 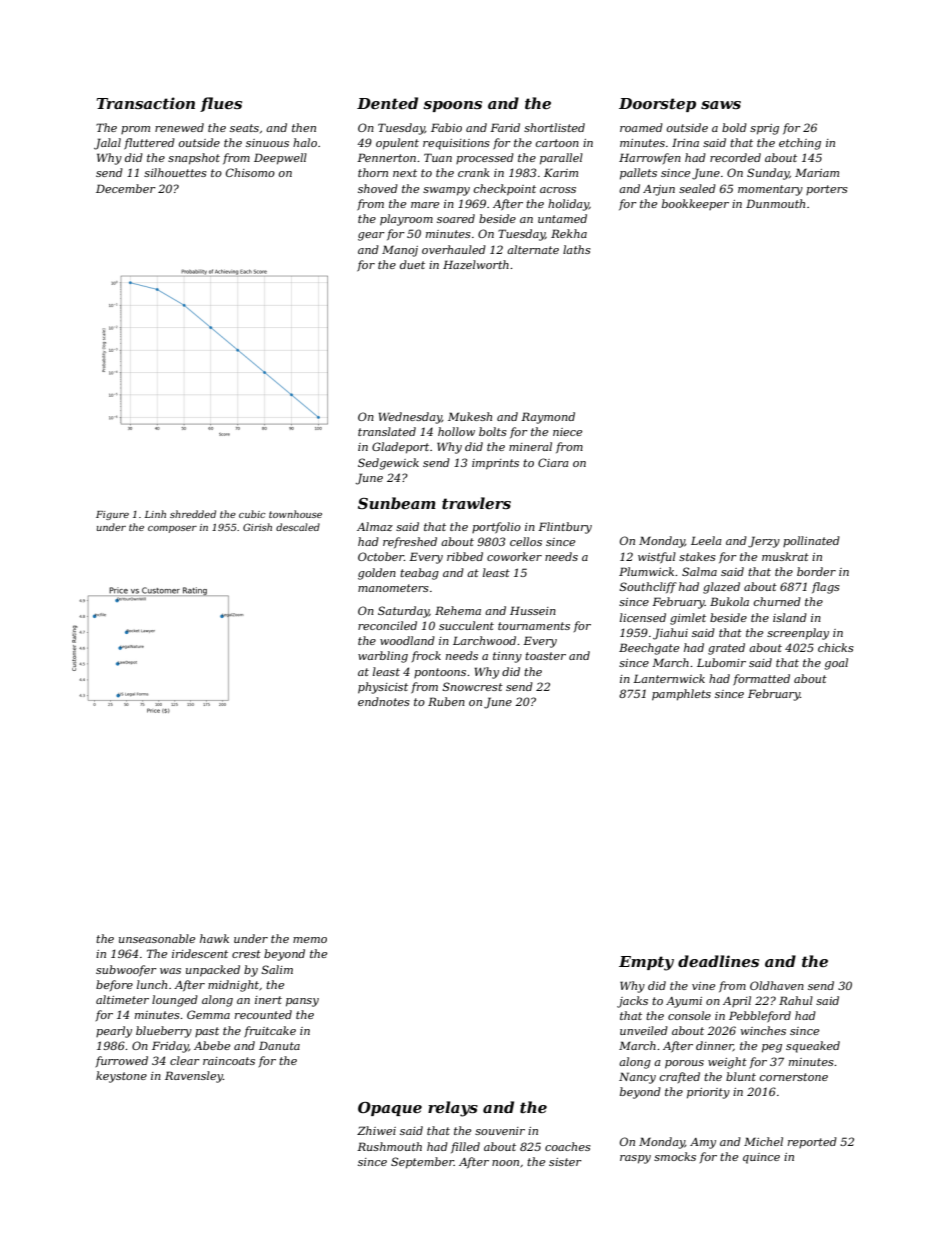 What do you see at coordinates (121, 1077) in the screenshot?
I see `keystone` at bounding box center [121, 1077].
